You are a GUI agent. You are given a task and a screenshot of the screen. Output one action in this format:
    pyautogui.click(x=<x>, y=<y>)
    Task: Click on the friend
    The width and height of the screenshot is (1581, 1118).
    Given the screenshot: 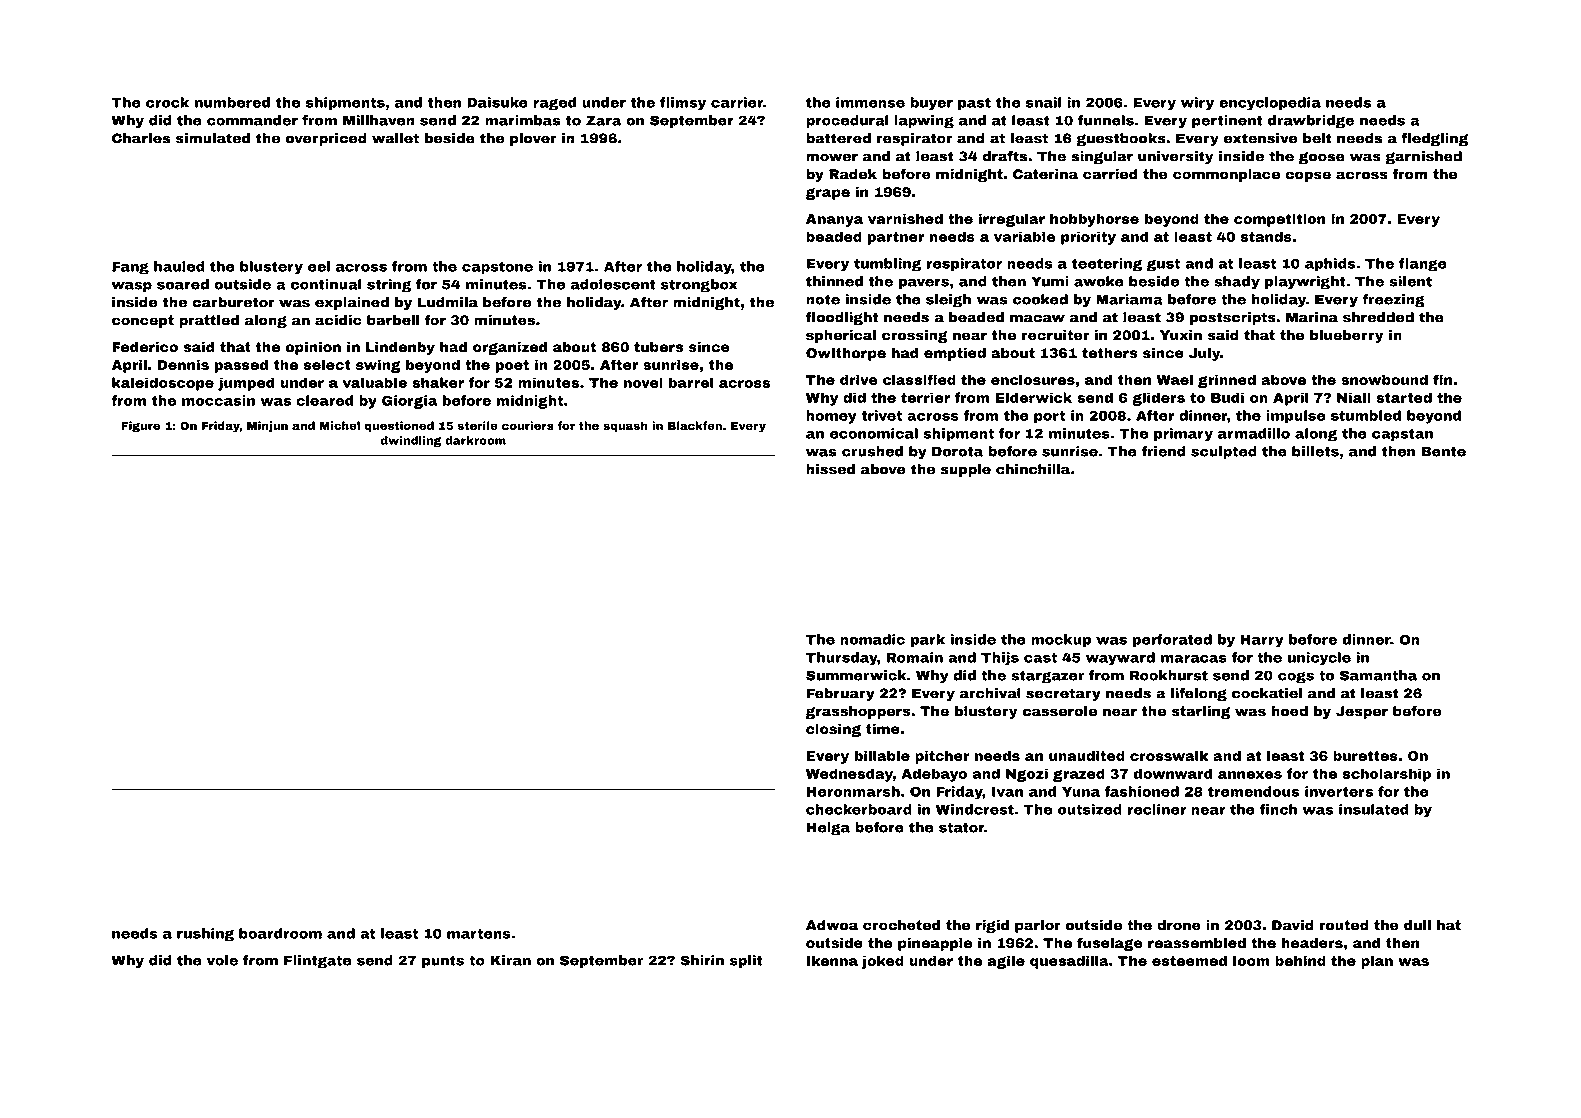 What is the action you would take?
    pyautogui.click(x=1163, y=451)
